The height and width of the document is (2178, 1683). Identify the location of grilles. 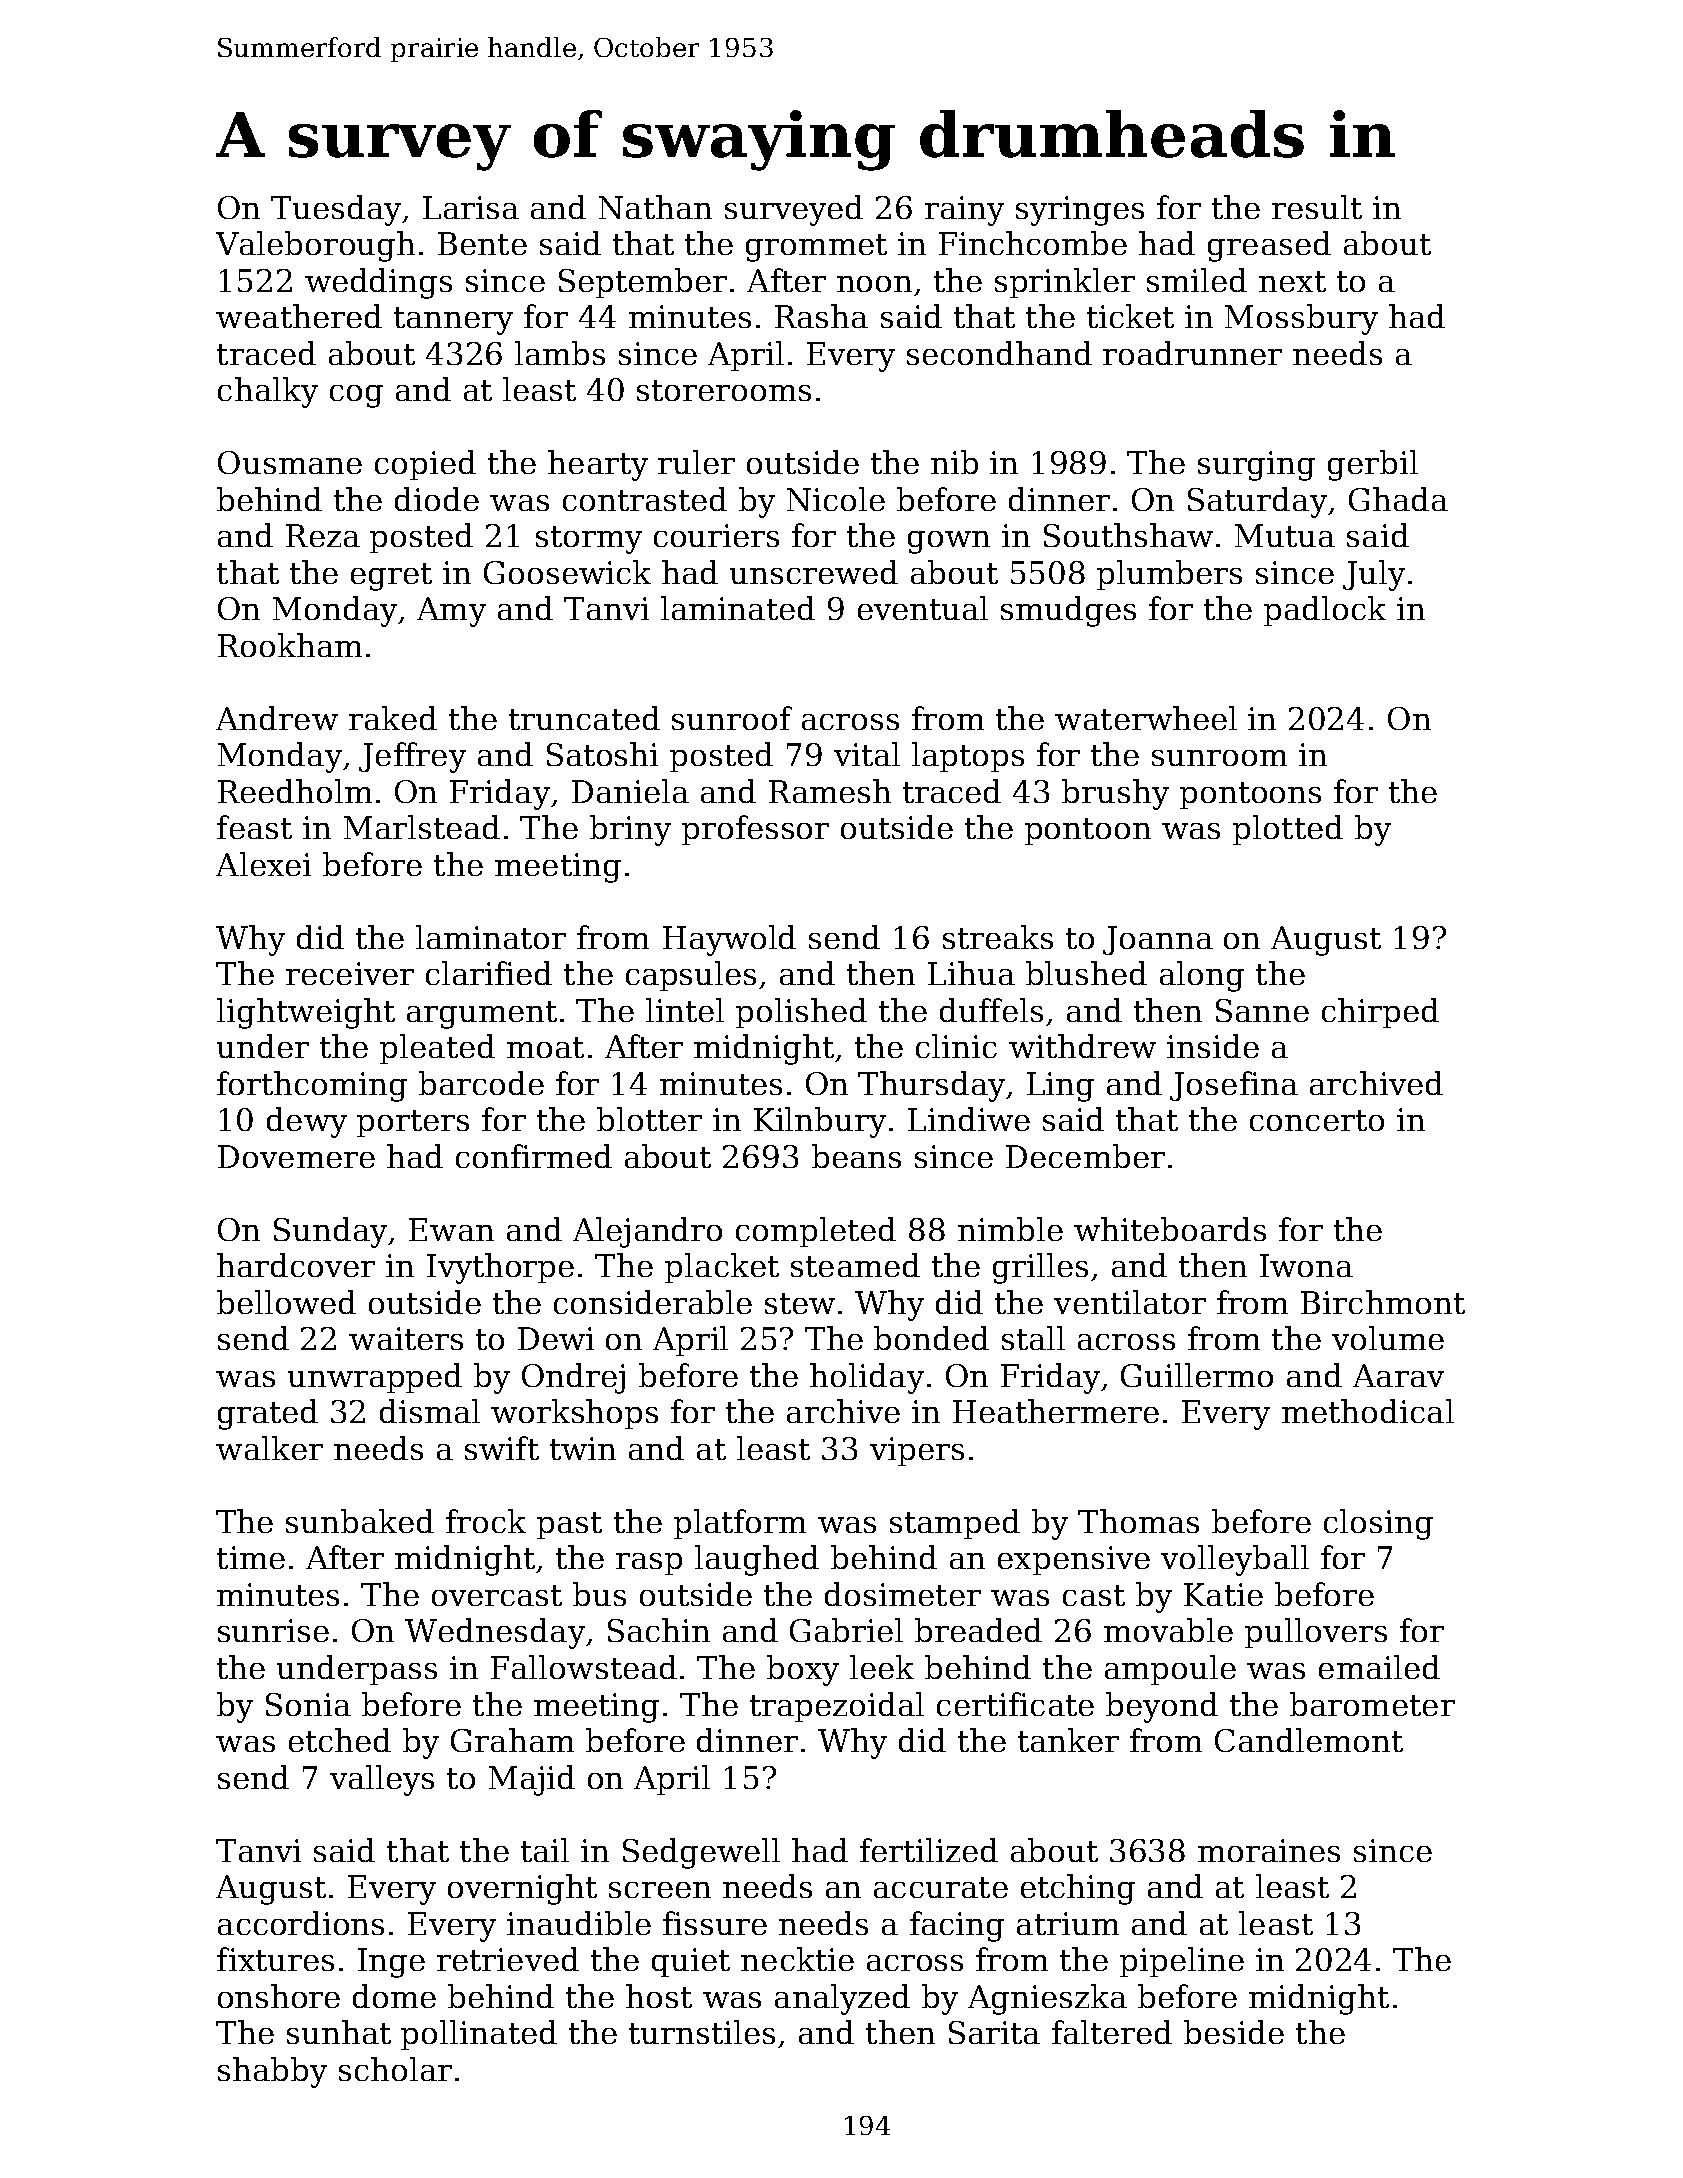
(1040, 1268).
